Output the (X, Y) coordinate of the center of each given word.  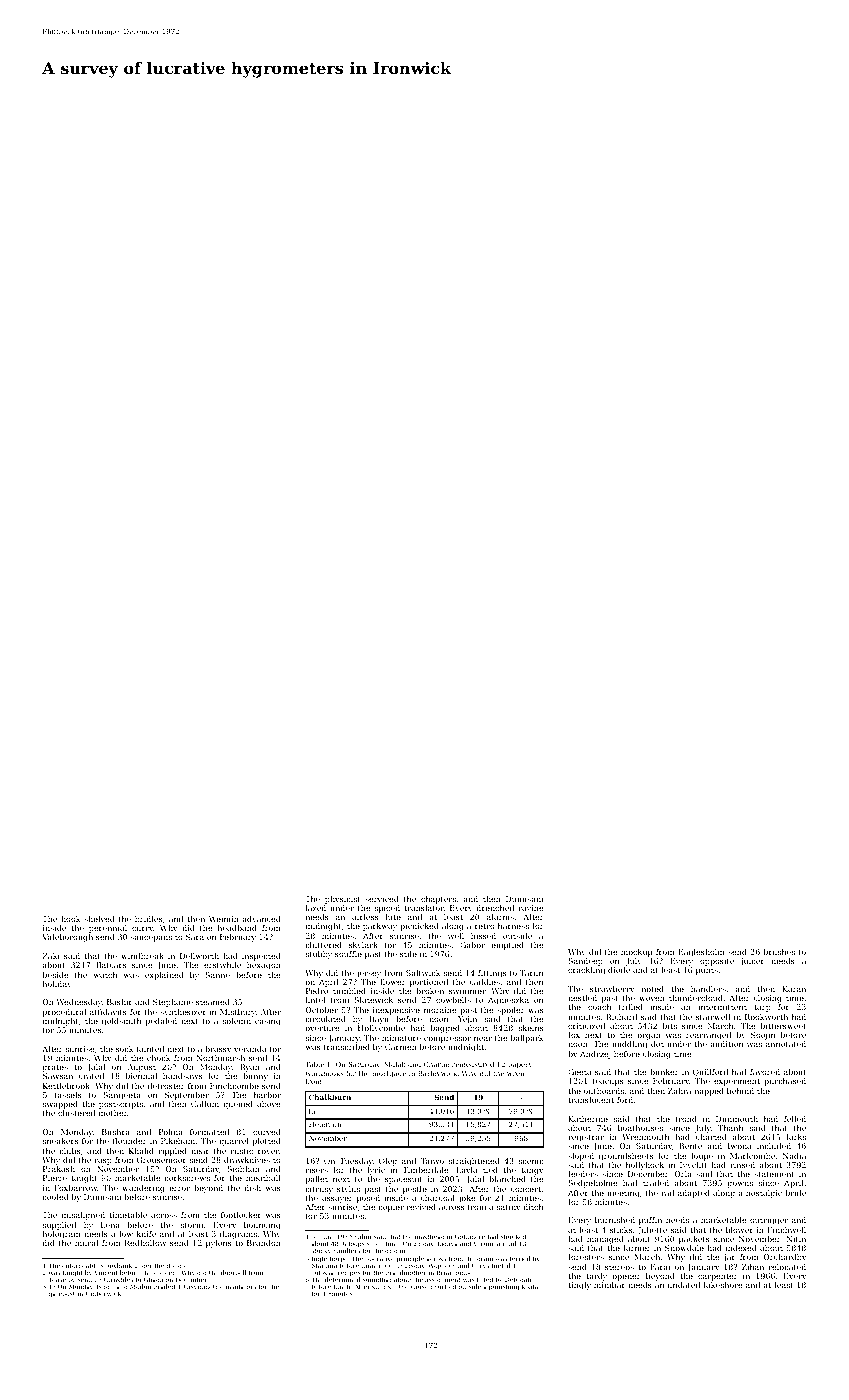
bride (796, 1193)
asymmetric (205, 1288)
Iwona (739, 1146)
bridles (148, 919)
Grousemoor (162, 1160)
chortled (443, 1286)
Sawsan (58, 1076)
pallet (317, 1180)
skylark (363, 946)
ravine (531, 908)
